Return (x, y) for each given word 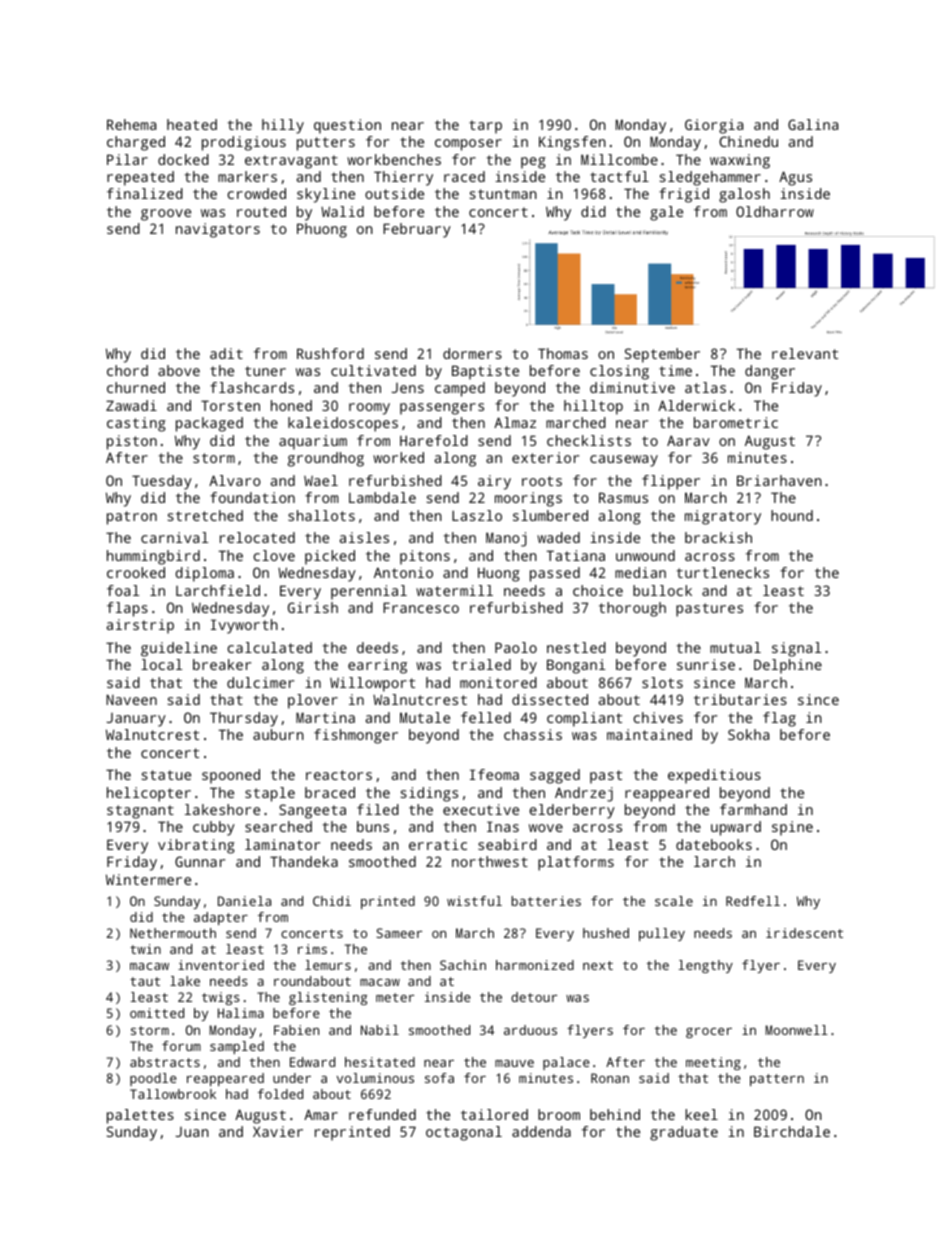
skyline (326, 195)
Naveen (131, 699)
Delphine (788, 666)
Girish (313, 607)
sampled (237, 1047)
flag (779, 719)
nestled (576, 647)
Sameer (399, 933)
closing (619, 372)
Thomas (563, 353)
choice (598, 590)
